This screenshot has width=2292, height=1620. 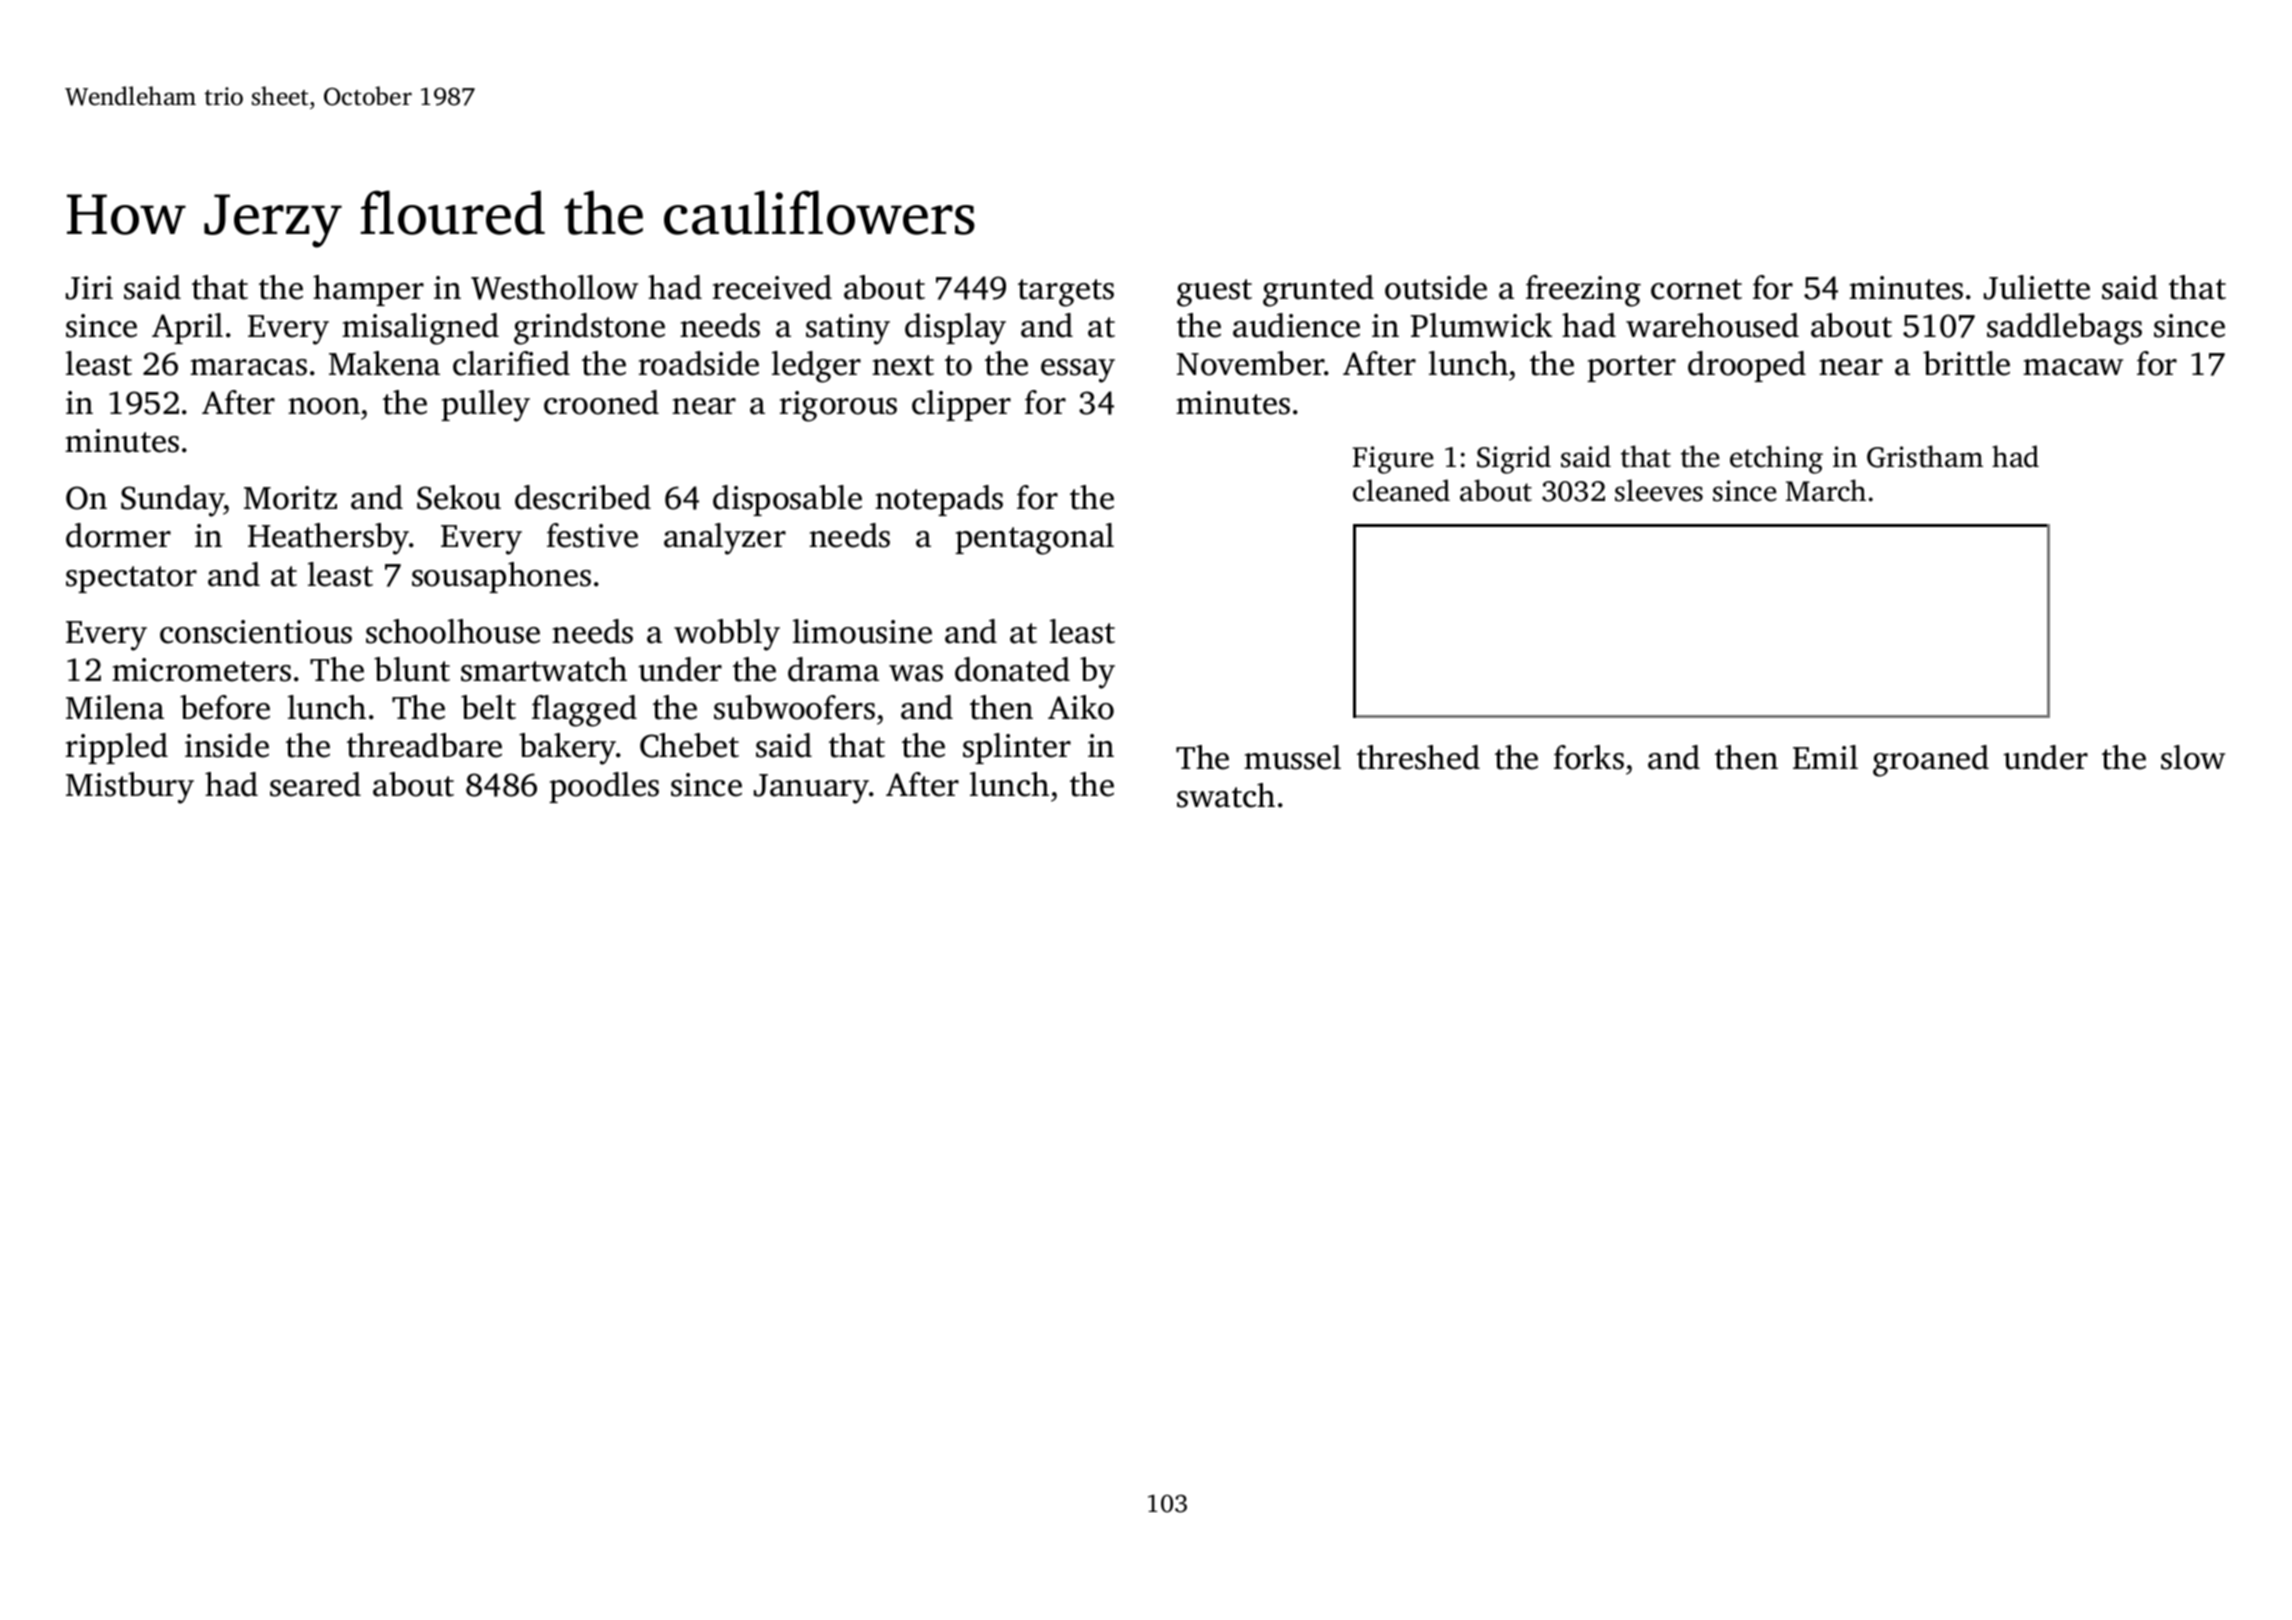 I want to click on sousaphones, so click(x=501, y=577).
